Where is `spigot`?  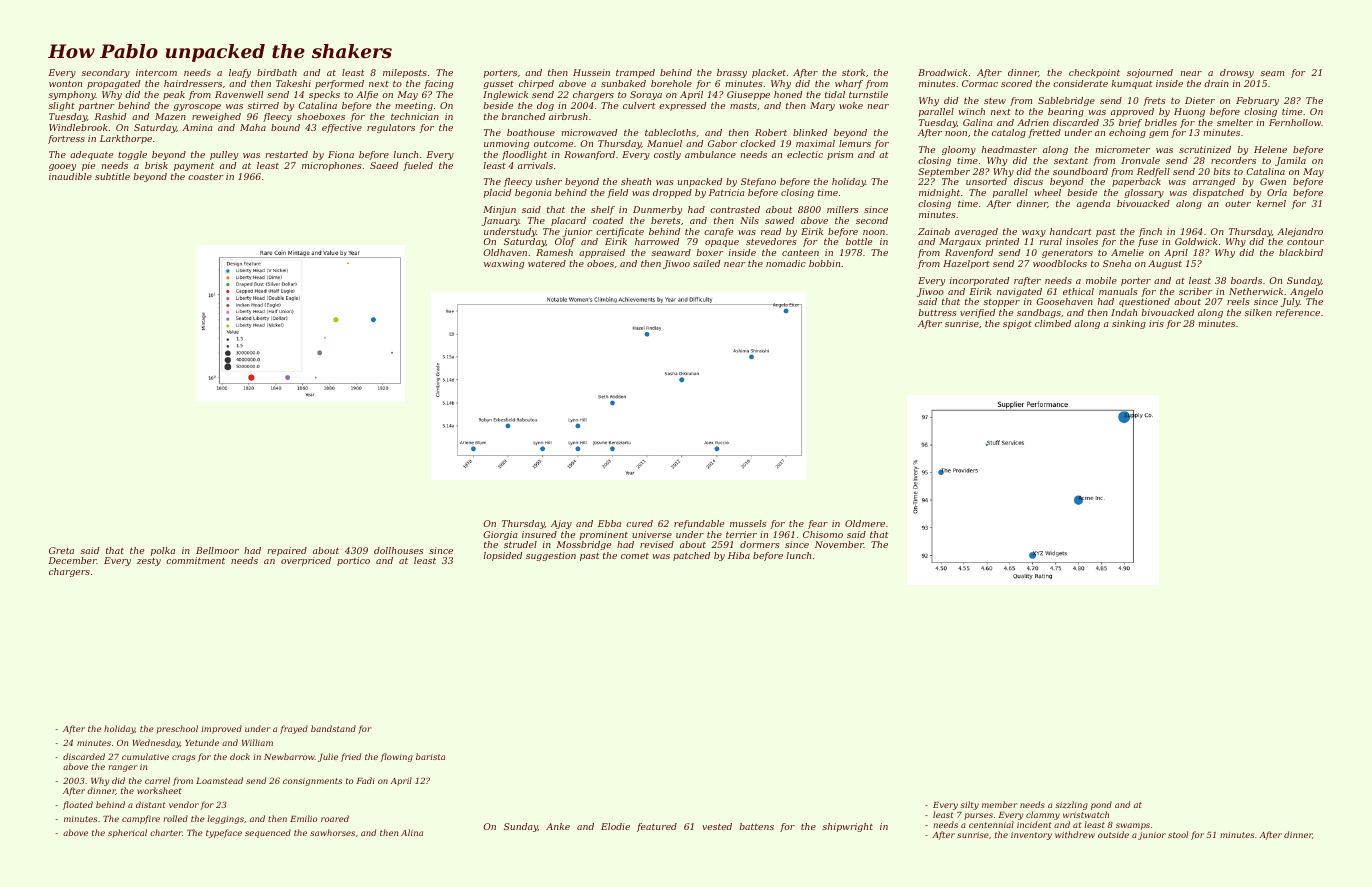 spigot is located at coordinates (1017, 324).
